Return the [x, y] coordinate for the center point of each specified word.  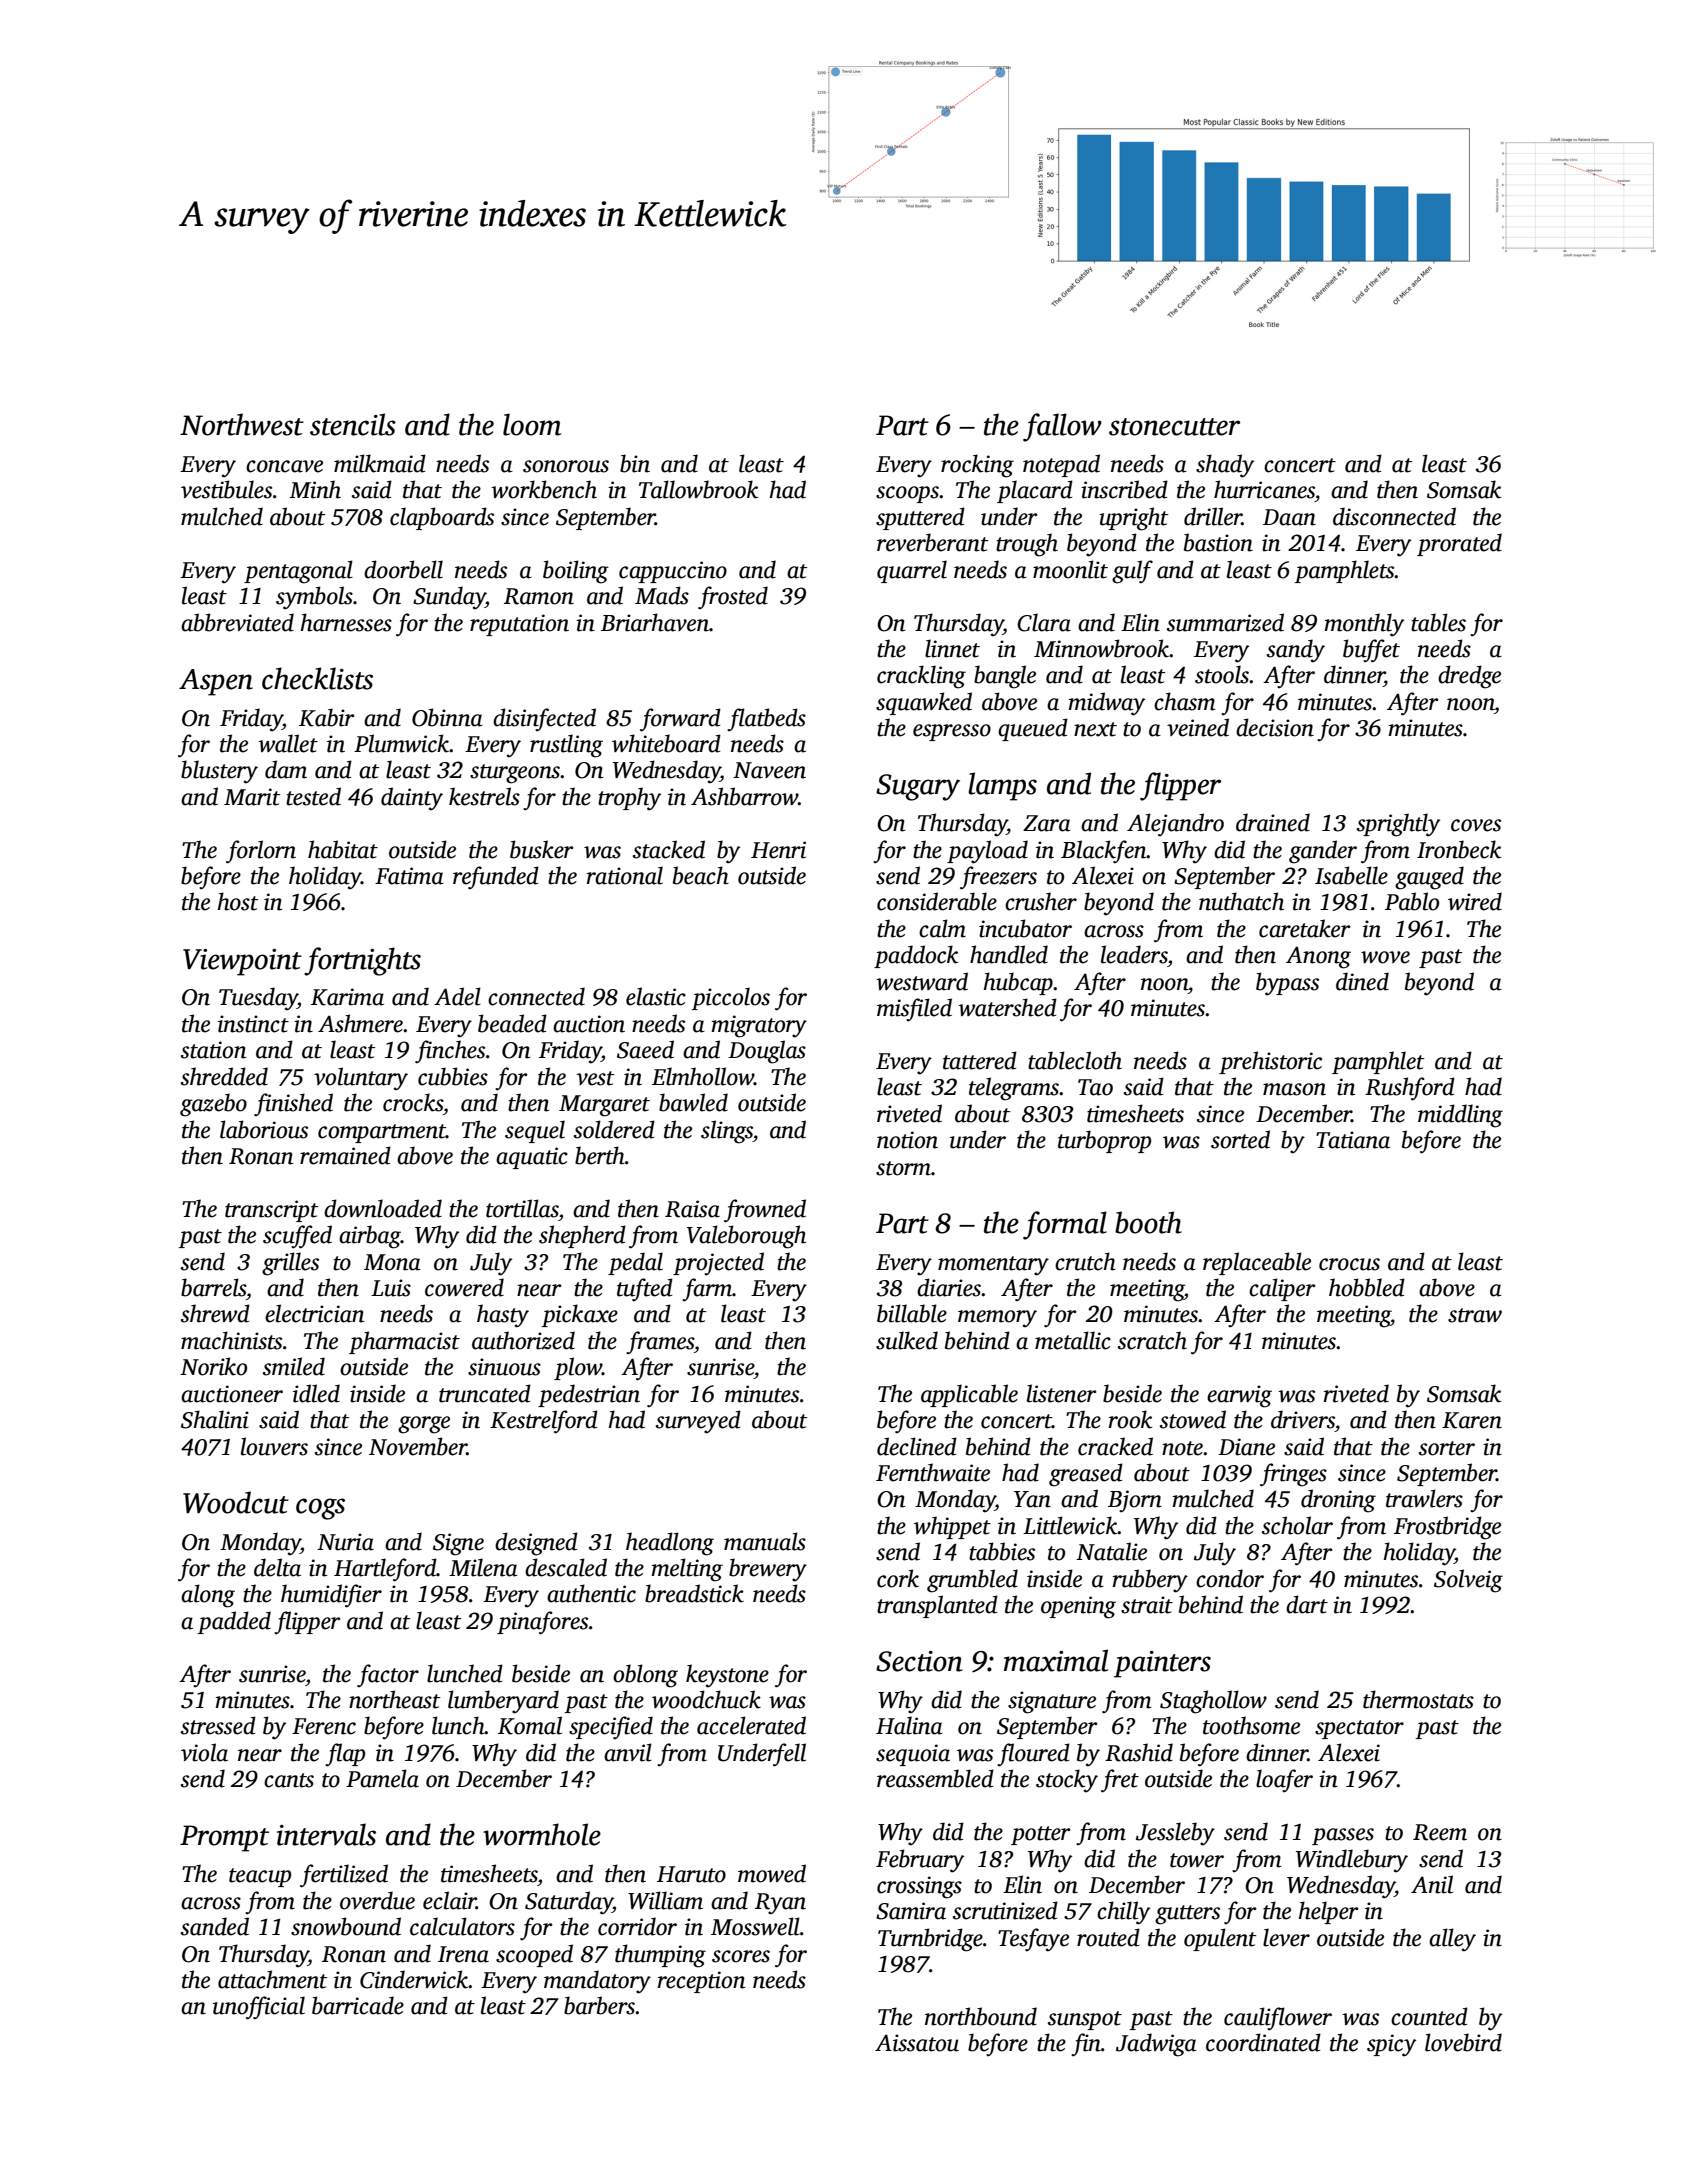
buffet [1371, 651]
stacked [669, 849]
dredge [1469, 677]
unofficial [259, 2008]
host [238, 901]
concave [284, 466]
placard [1035, 491]
